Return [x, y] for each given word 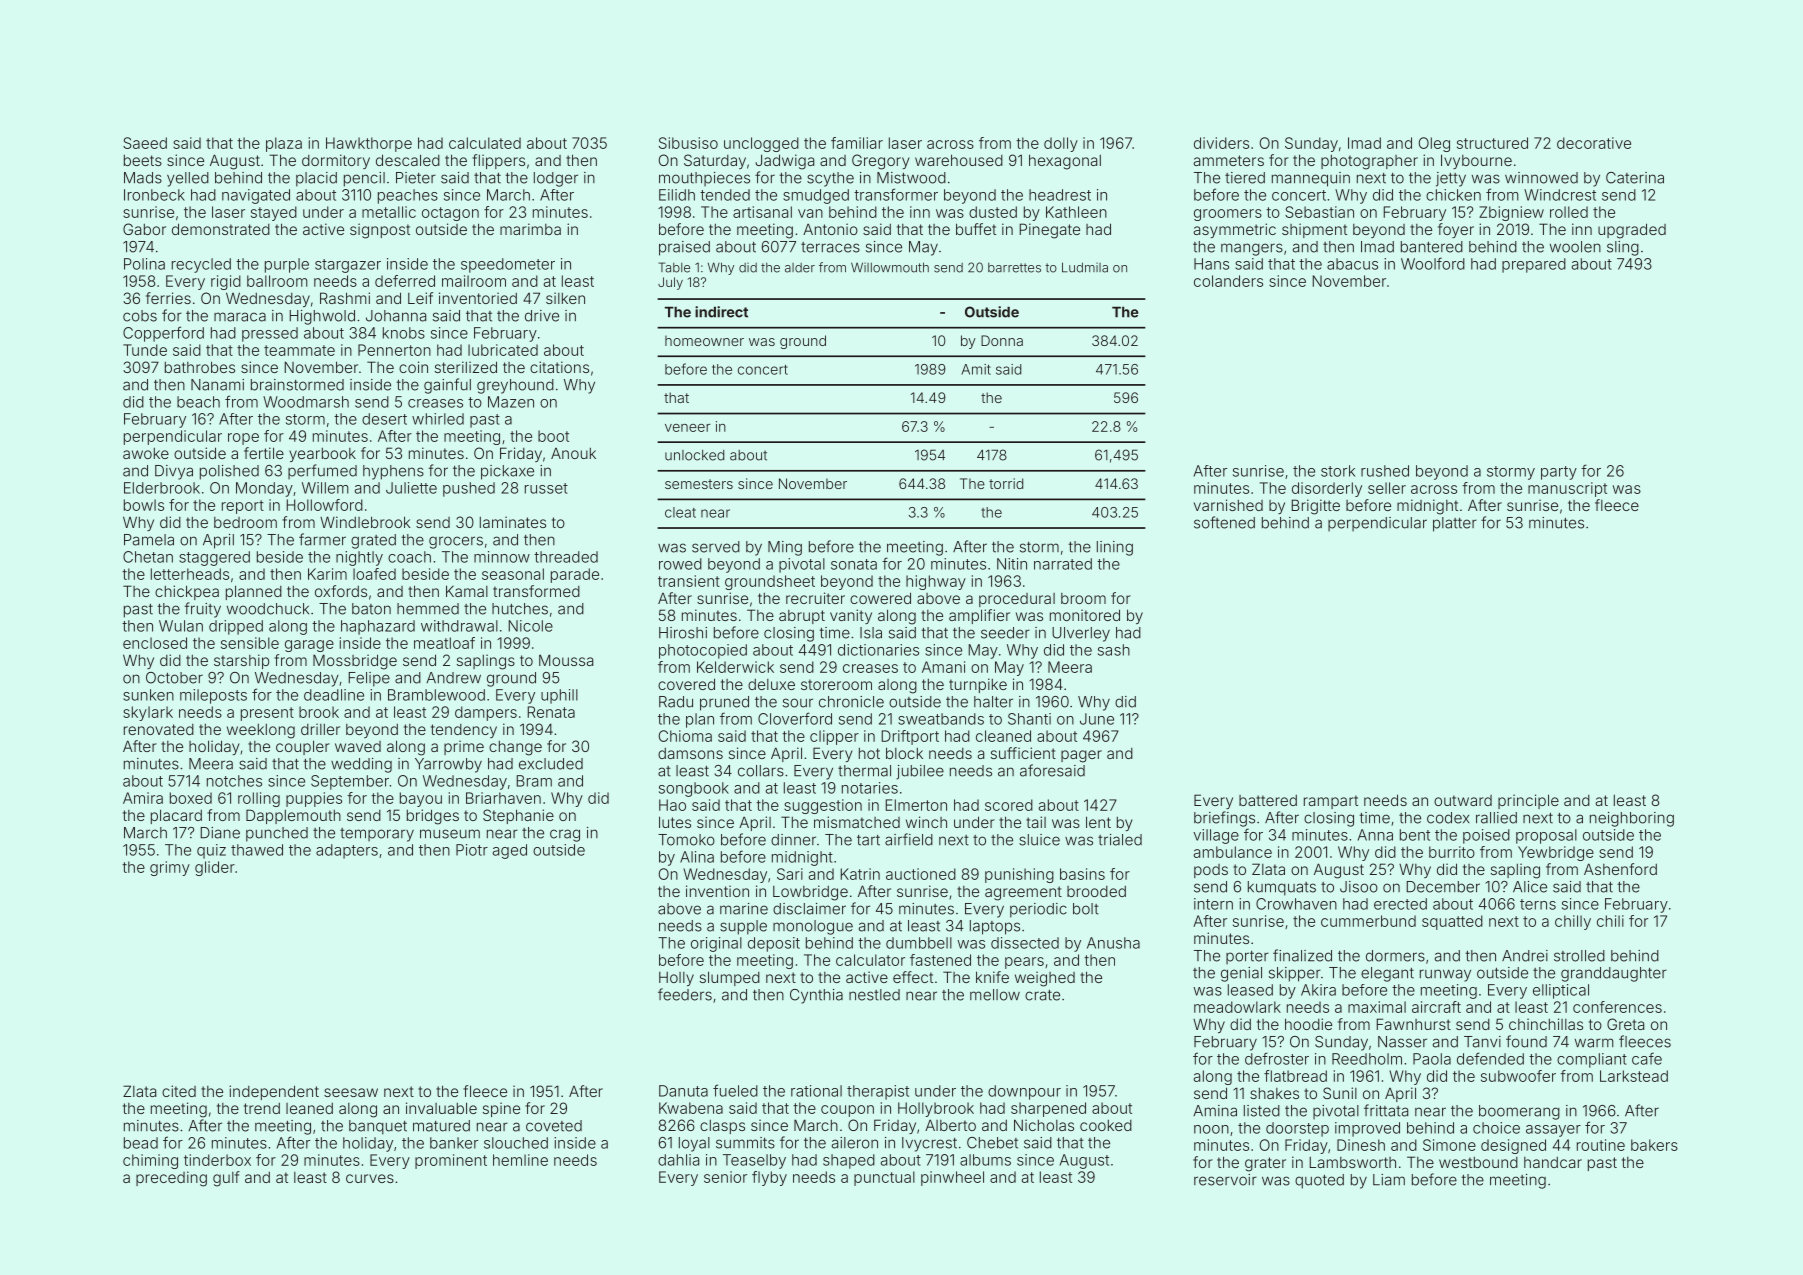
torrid [1006, 483]
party [1559, 473]
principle [1528, 801]
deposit [774, 944]
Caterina [1635, 178]
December [1443, 887]
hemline [520, 1160]
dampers [486, 713]
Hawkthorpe [369, 144]
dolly [1061, 144]
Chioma [685, 736]
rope [243, 439]
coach [409, 557]
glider [215, 868]
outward [1463, 800]
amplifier [979, 616]
